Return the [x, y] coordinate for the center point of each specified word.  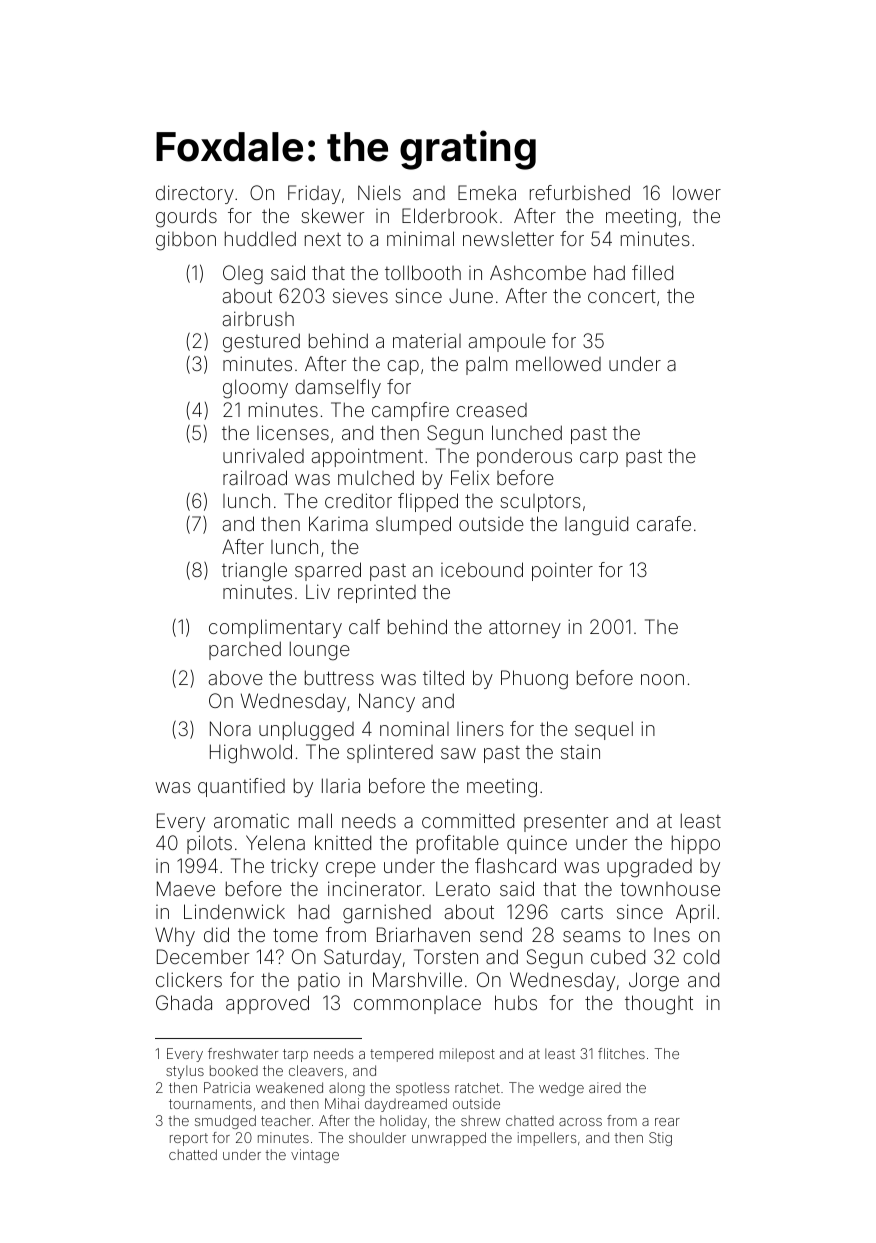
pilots [209, 844]
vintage [315, 1156]
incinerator [375, 888]
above [236, 677]
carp [599, 459]
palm [486, 365]
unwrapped [449, 1139]
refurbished [580, 192]
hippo [696, 844]
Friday [314, 194]
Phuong [534, 680]
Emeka [487, 192]
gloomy [255, 389]
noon [662, 679]
